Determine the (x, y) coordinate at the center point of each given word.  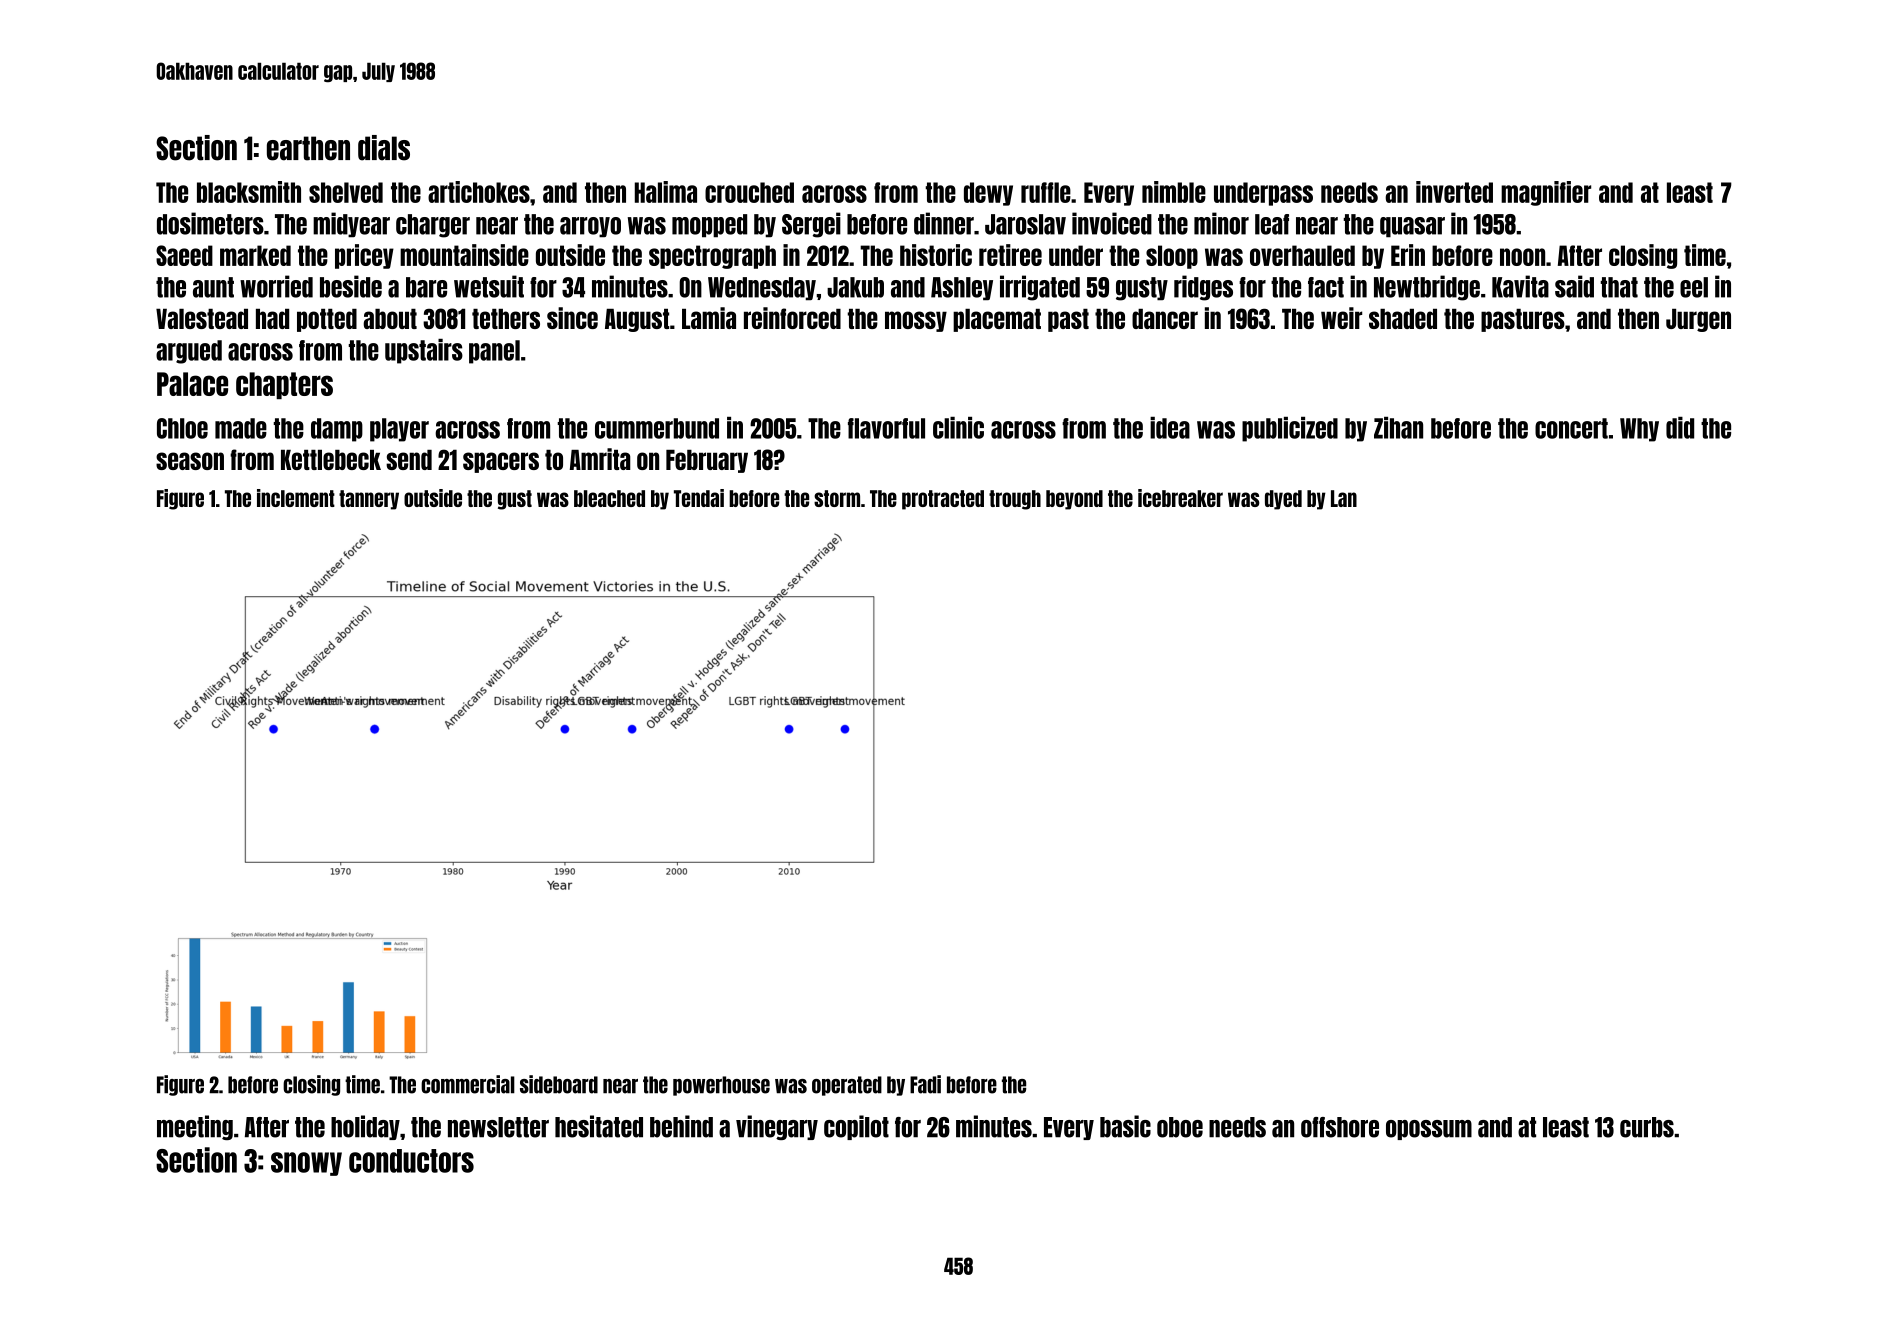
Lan (1344, 498)
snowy (306, 1164)
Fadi (925, 1084)
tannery (369, 500)
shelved (346, 192)
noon (1522, 257)
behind (681, 1126)
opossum (1429, 1130)
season (190, 461)
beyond (1074, 500)
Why (1639, 430)
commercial (468, 1084)
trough (1015, 500)
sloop (1172, 257)
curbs (1647, 1127)
